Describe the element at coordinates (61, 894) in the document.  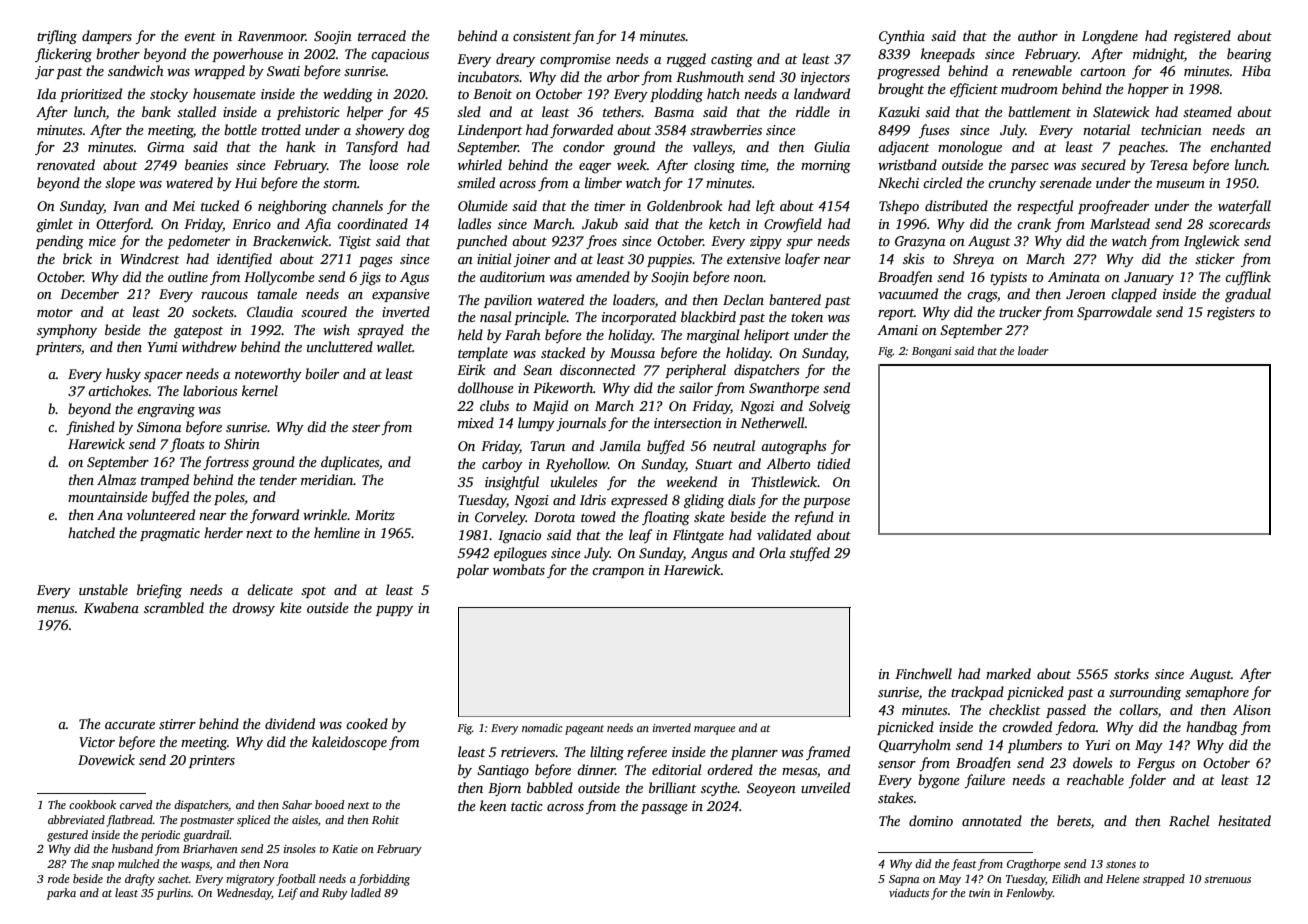
I see `parka` at that location.
